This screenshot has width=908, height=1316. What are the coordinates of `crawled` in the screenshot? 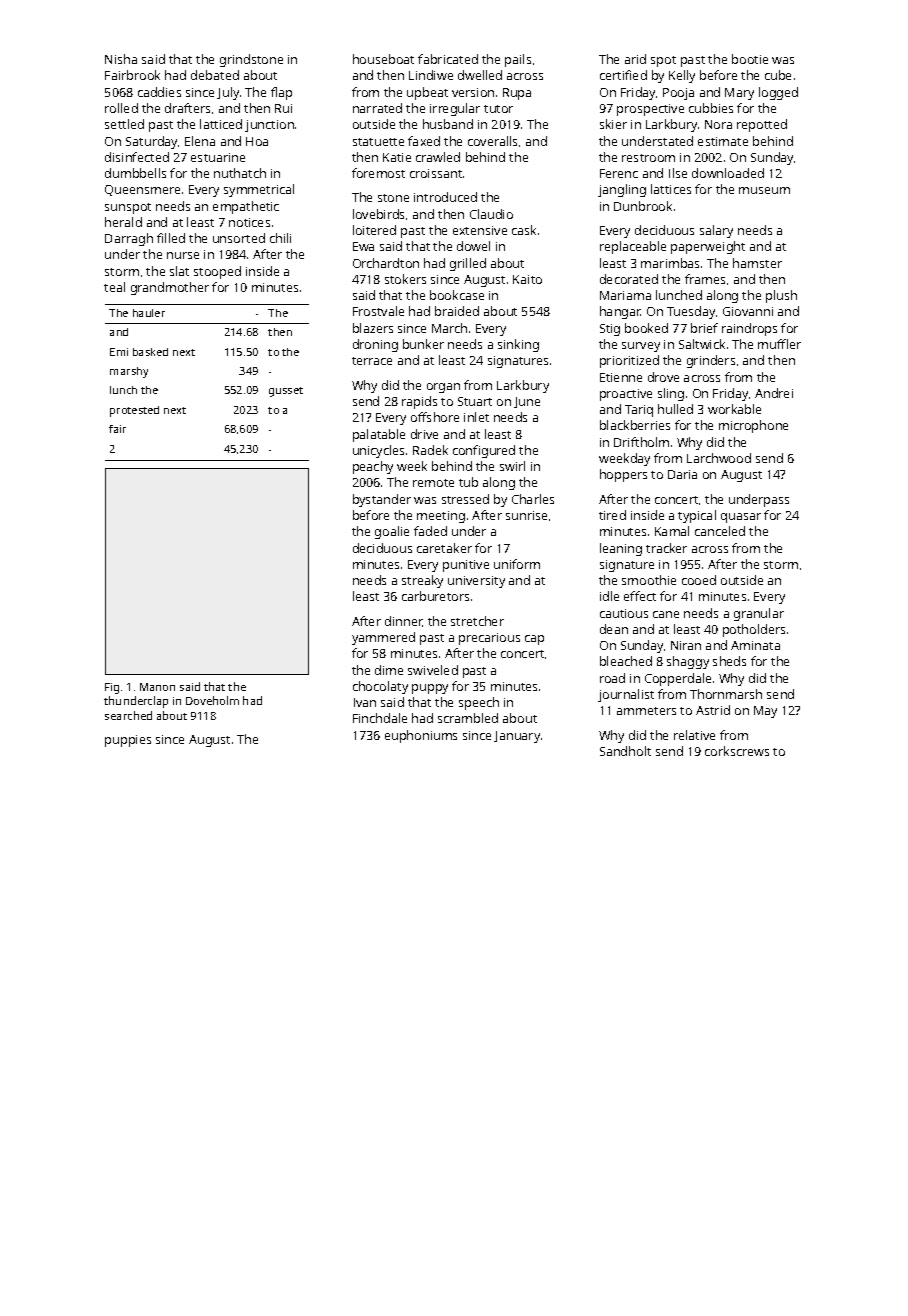 It's located at (438, 157).
